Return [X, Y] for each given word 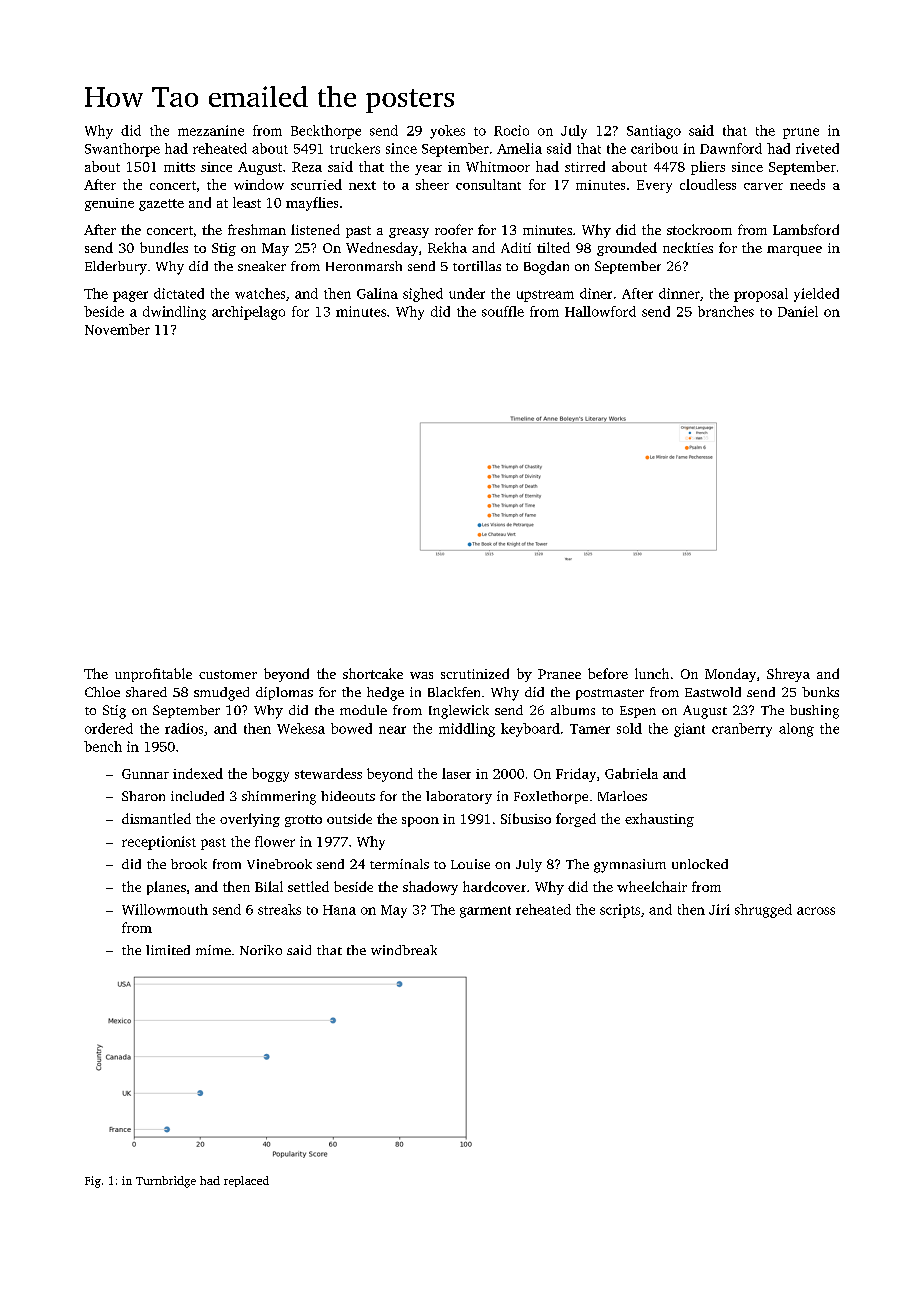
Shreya [788, 675]
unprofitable [153, 675]
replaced [246, 1181]
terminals [399, 864]
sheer [432, 184]
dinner [679, 293]
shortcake [373, 673]
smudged [221, 694]
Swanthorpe [122, 150]
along [796, 730]
